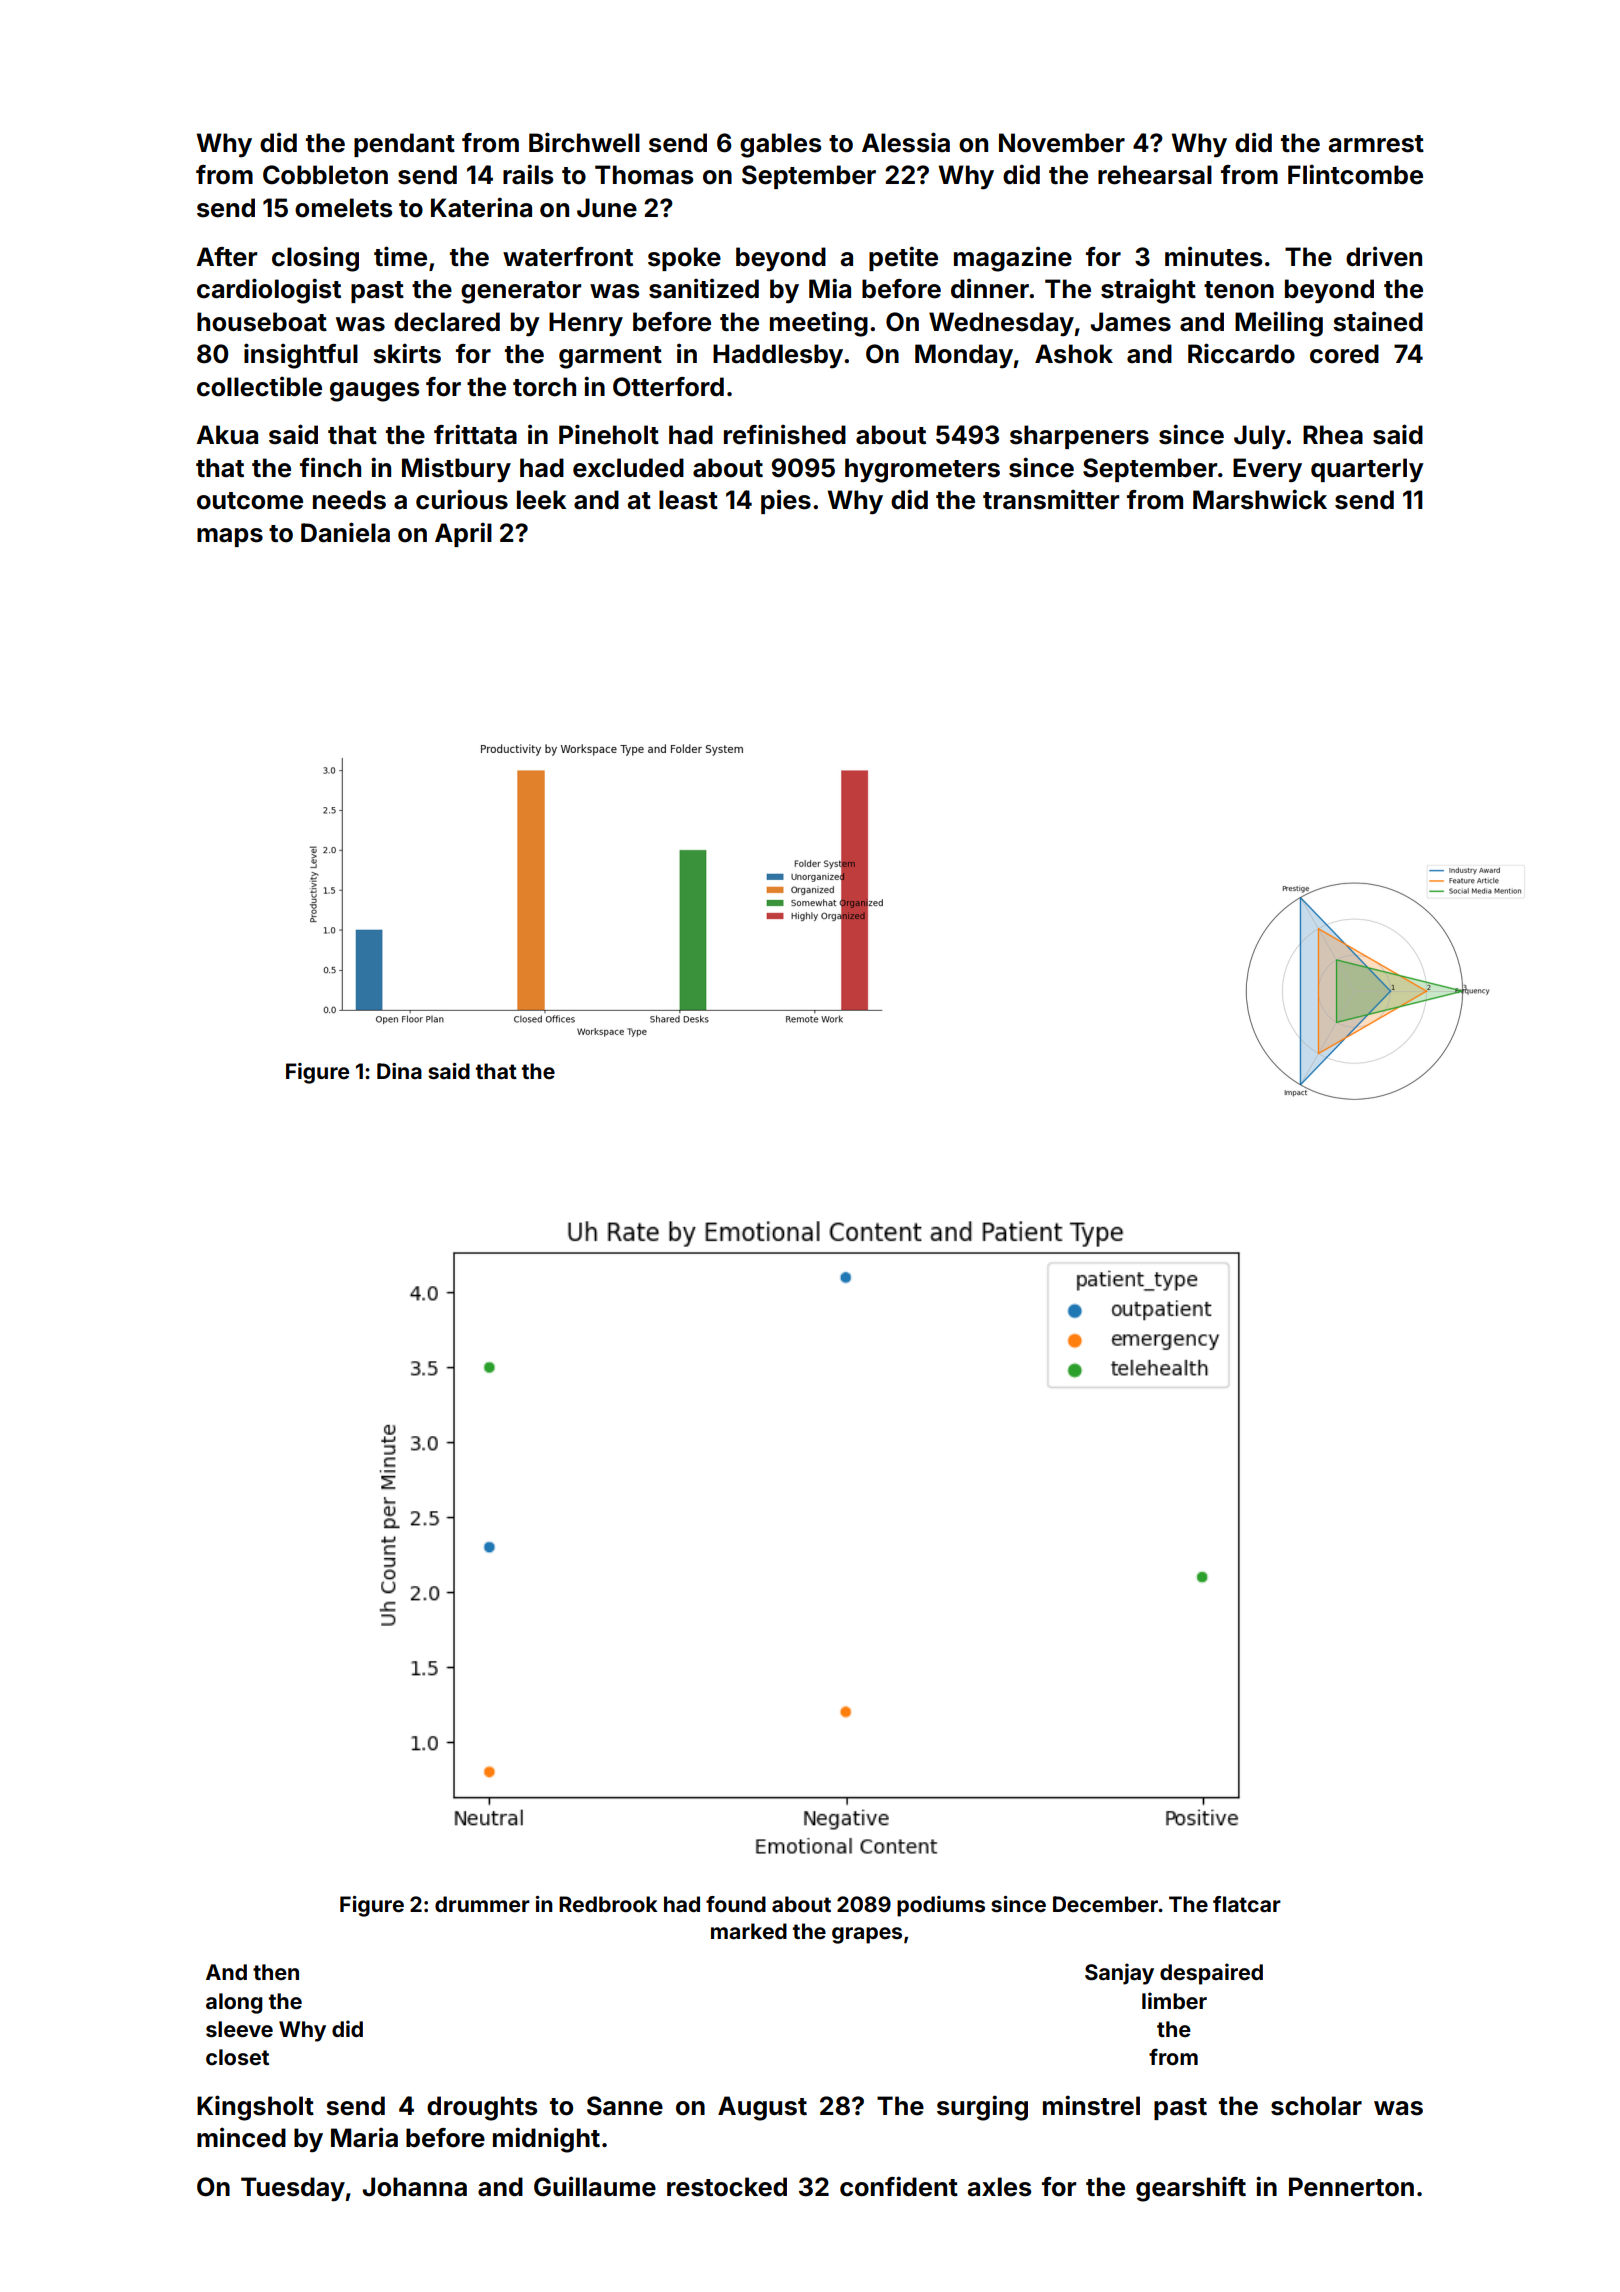  I want to click on scholar, so click(1316, 2106).
